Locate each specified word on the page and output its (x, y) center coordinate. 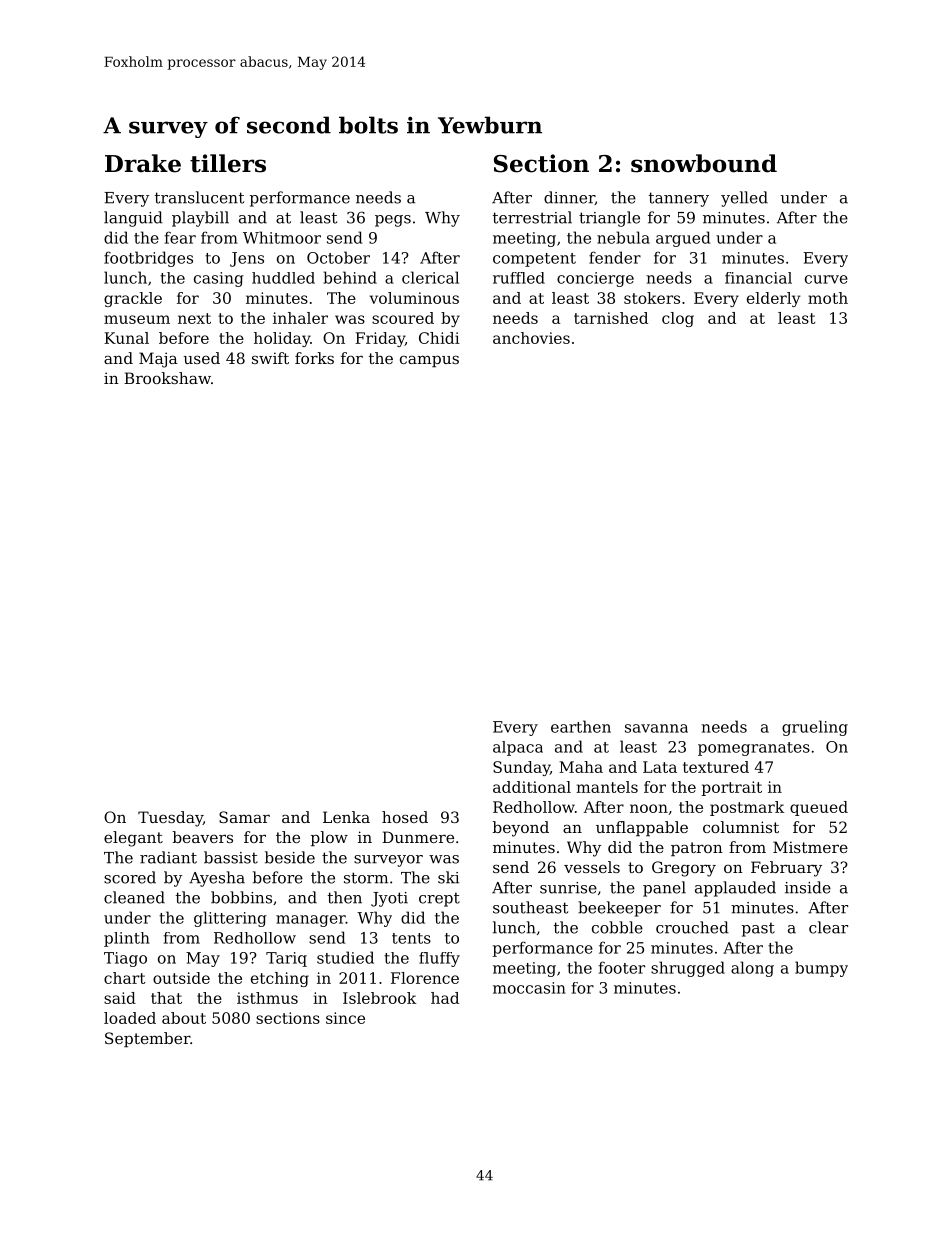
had (445, 998)
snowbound (704, 163)
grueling (815, 728)
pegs (393, 221)
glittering (230, 919)
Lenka (346, 817)
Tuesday (170, 819)
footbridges (148, 259)
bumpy (821, 969)
